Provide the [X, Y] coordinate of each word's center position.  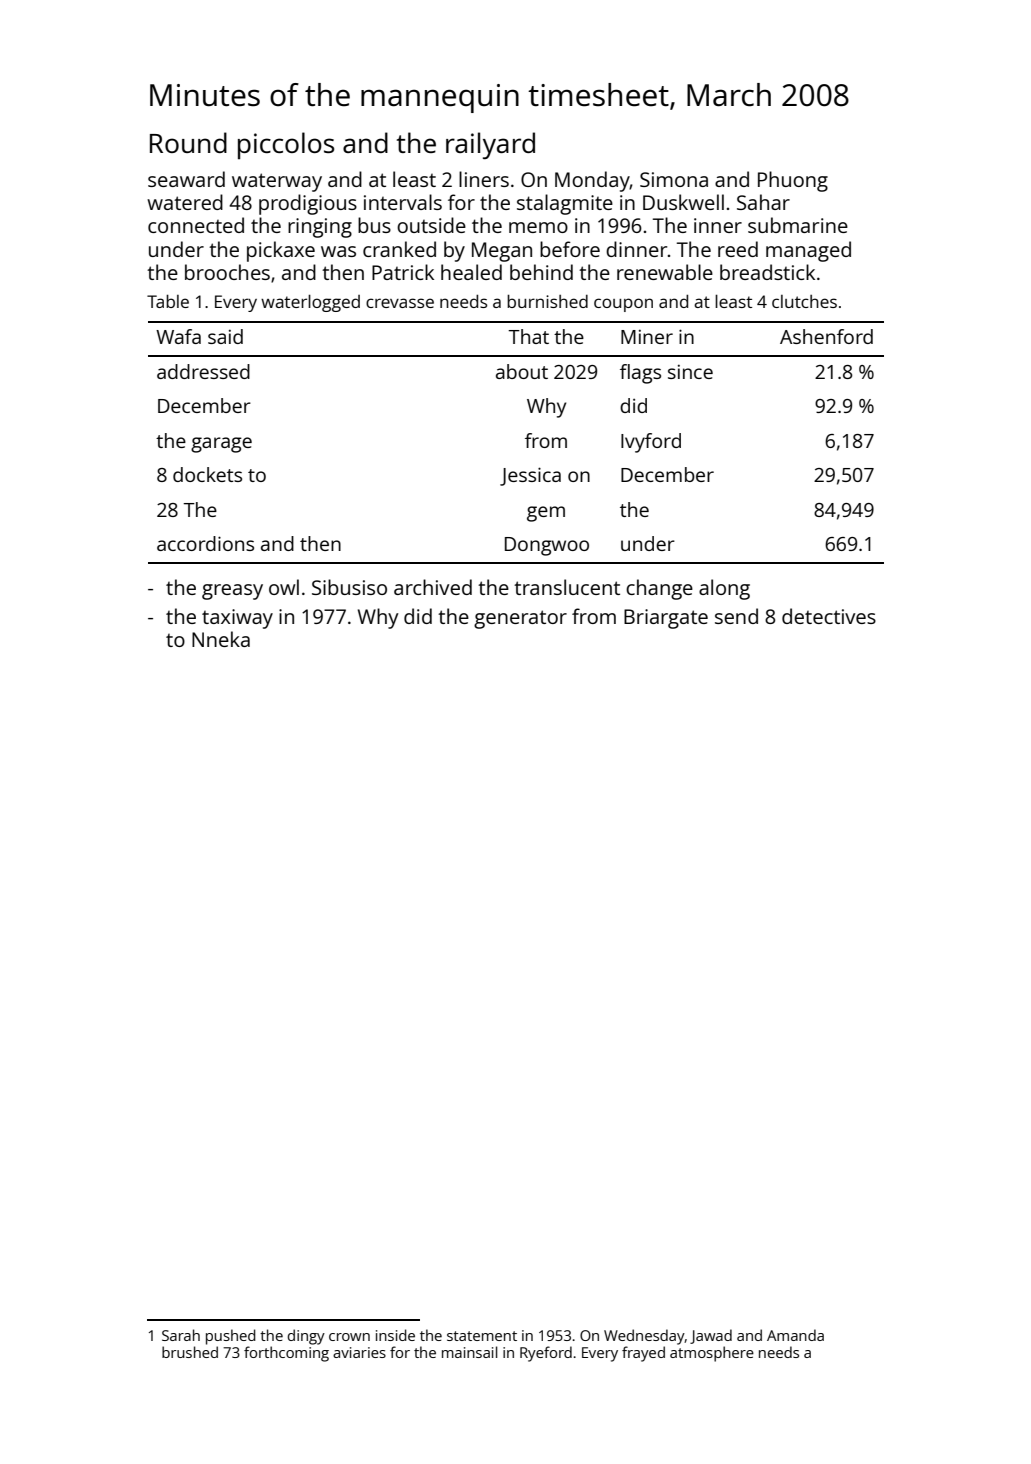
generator [520, 619]
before [570, 249]
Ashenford [826, 336]
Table [168, 301]
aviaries [359, 1352]
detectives [829, 616]
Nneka [221, 639]
